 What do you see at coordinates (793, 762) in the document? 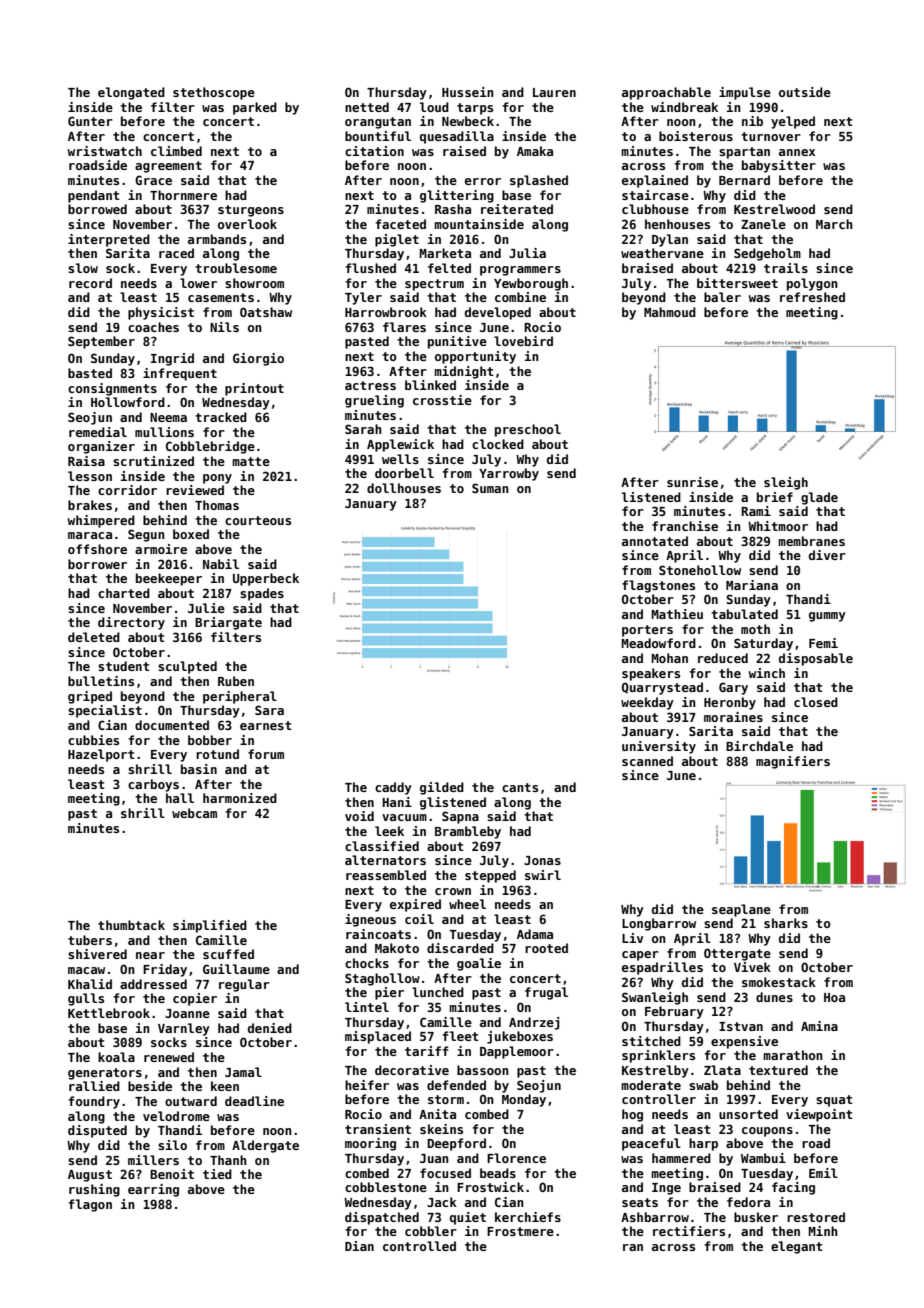
I see `magnifiers` at bounding box center [793, 762].
